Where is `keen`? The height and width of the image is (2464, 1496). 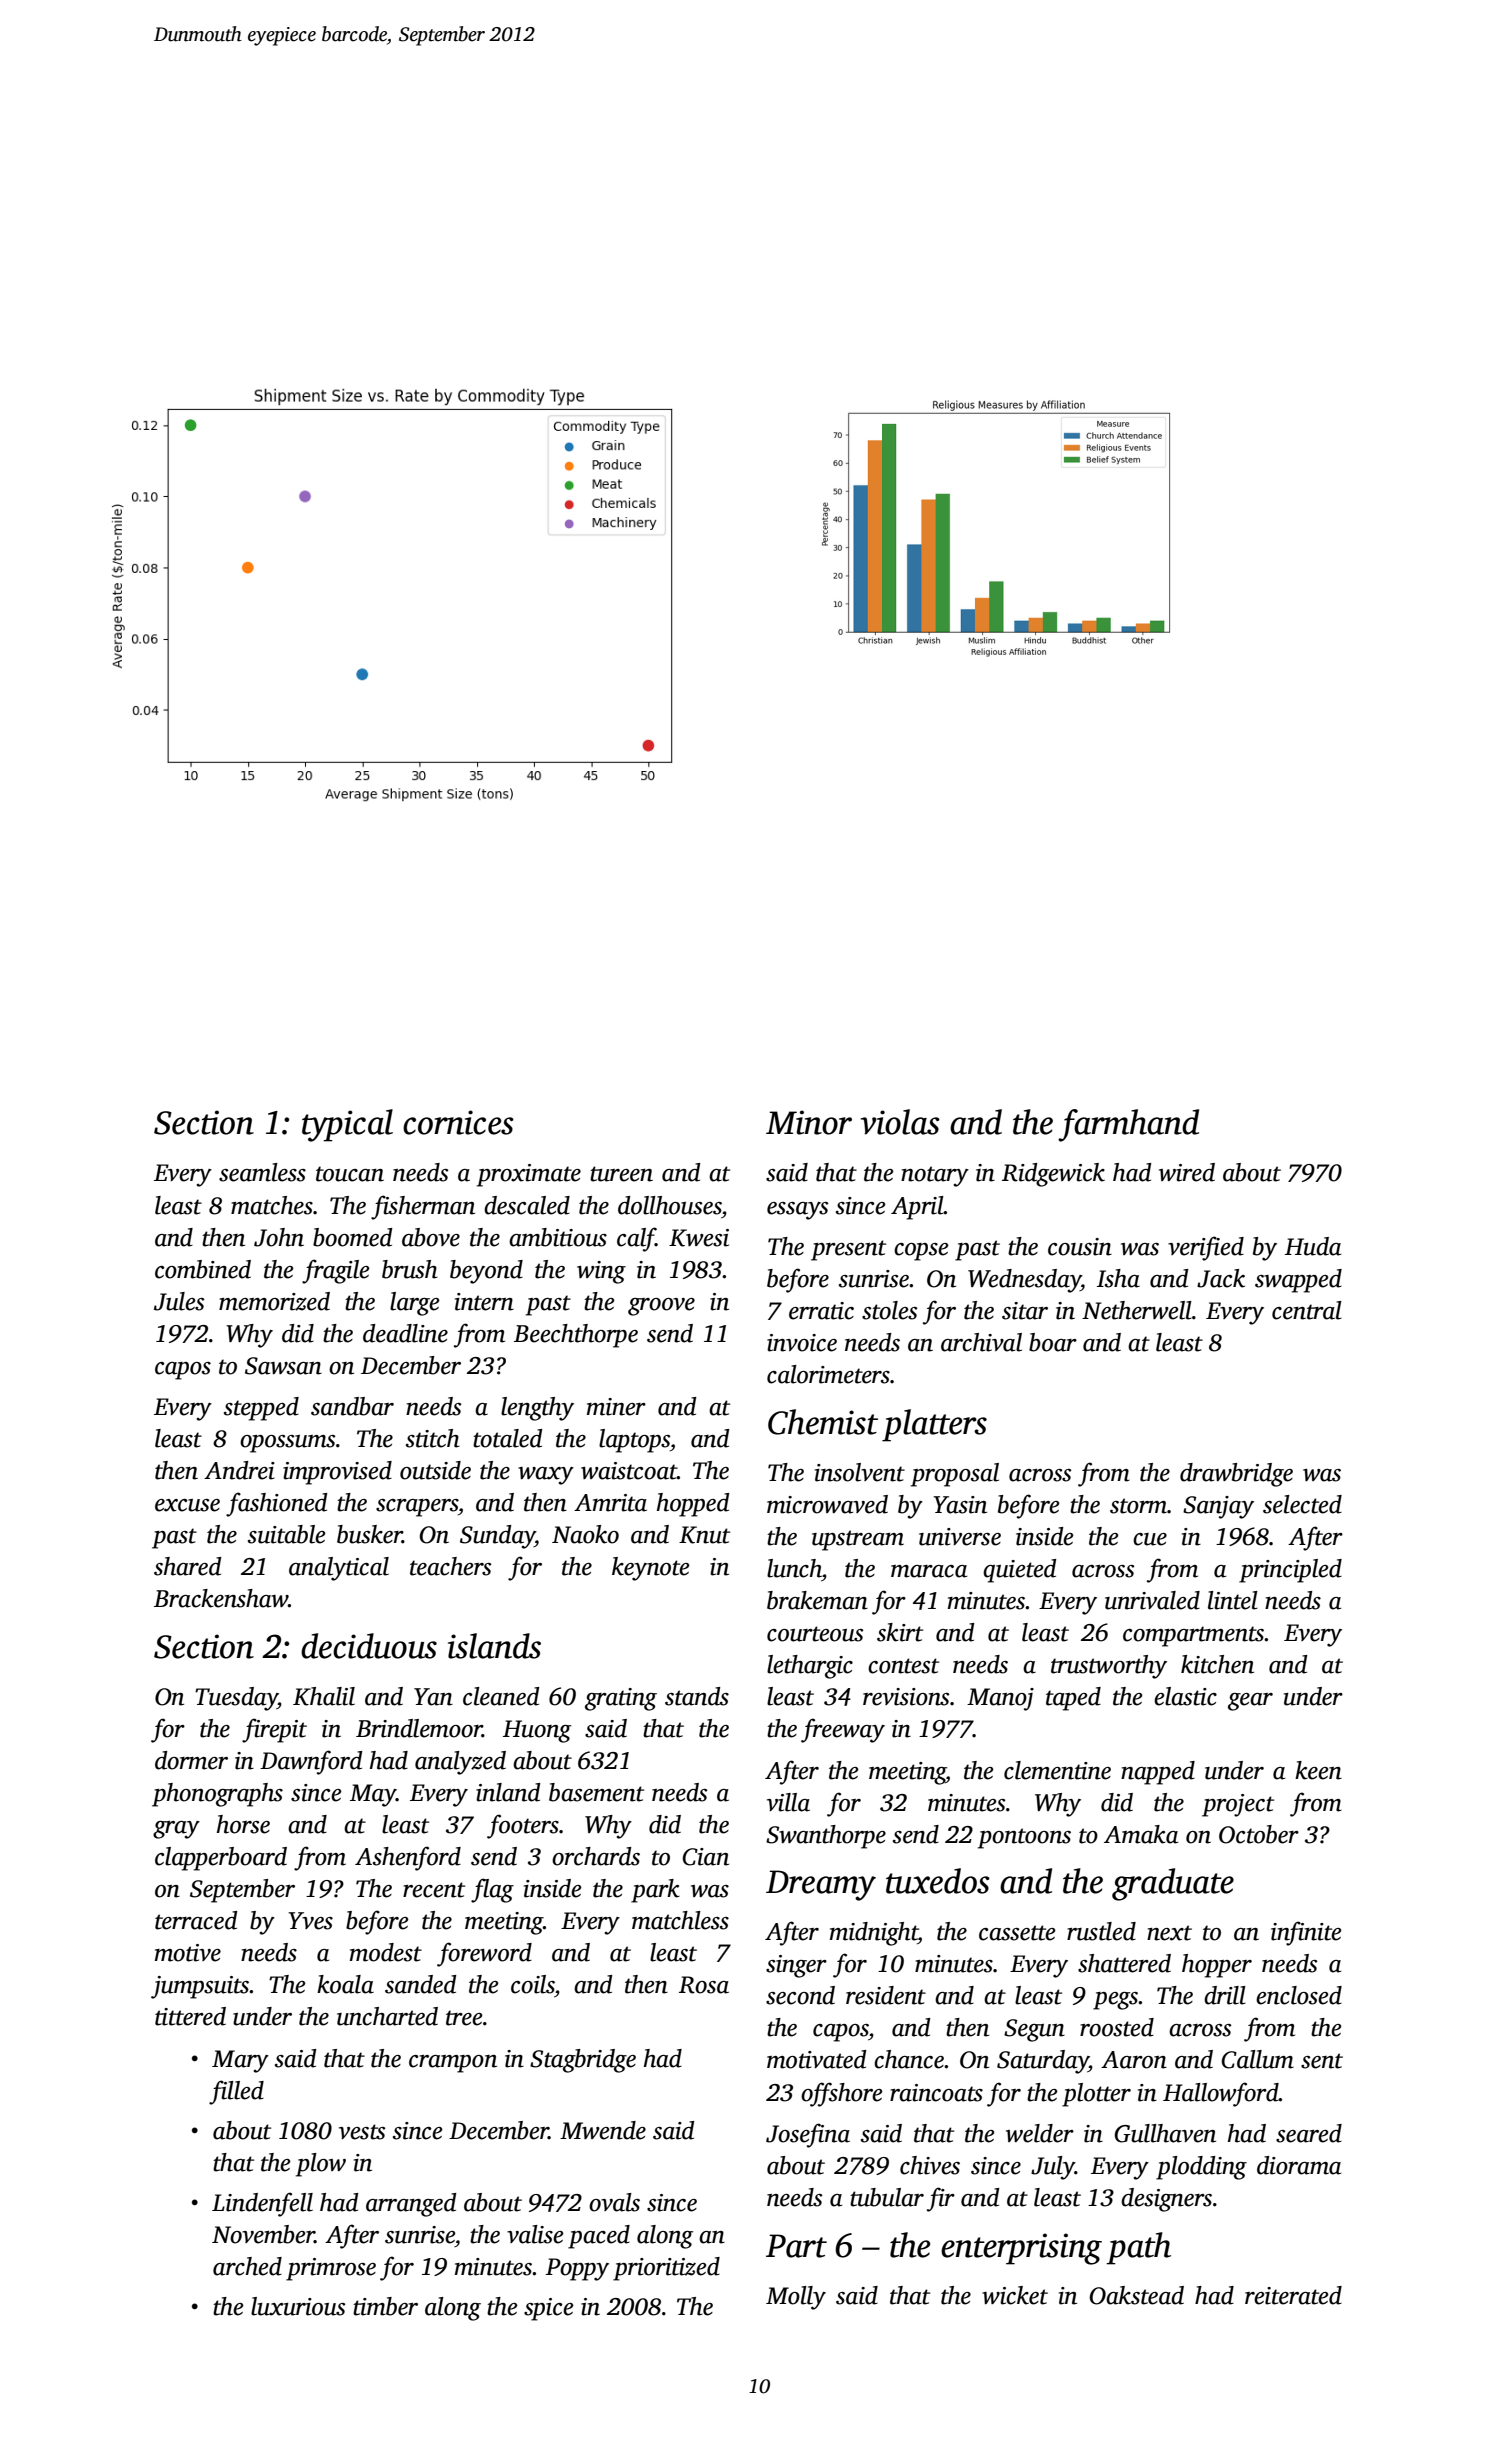
keen is located at coordinates (1318, 1770).
